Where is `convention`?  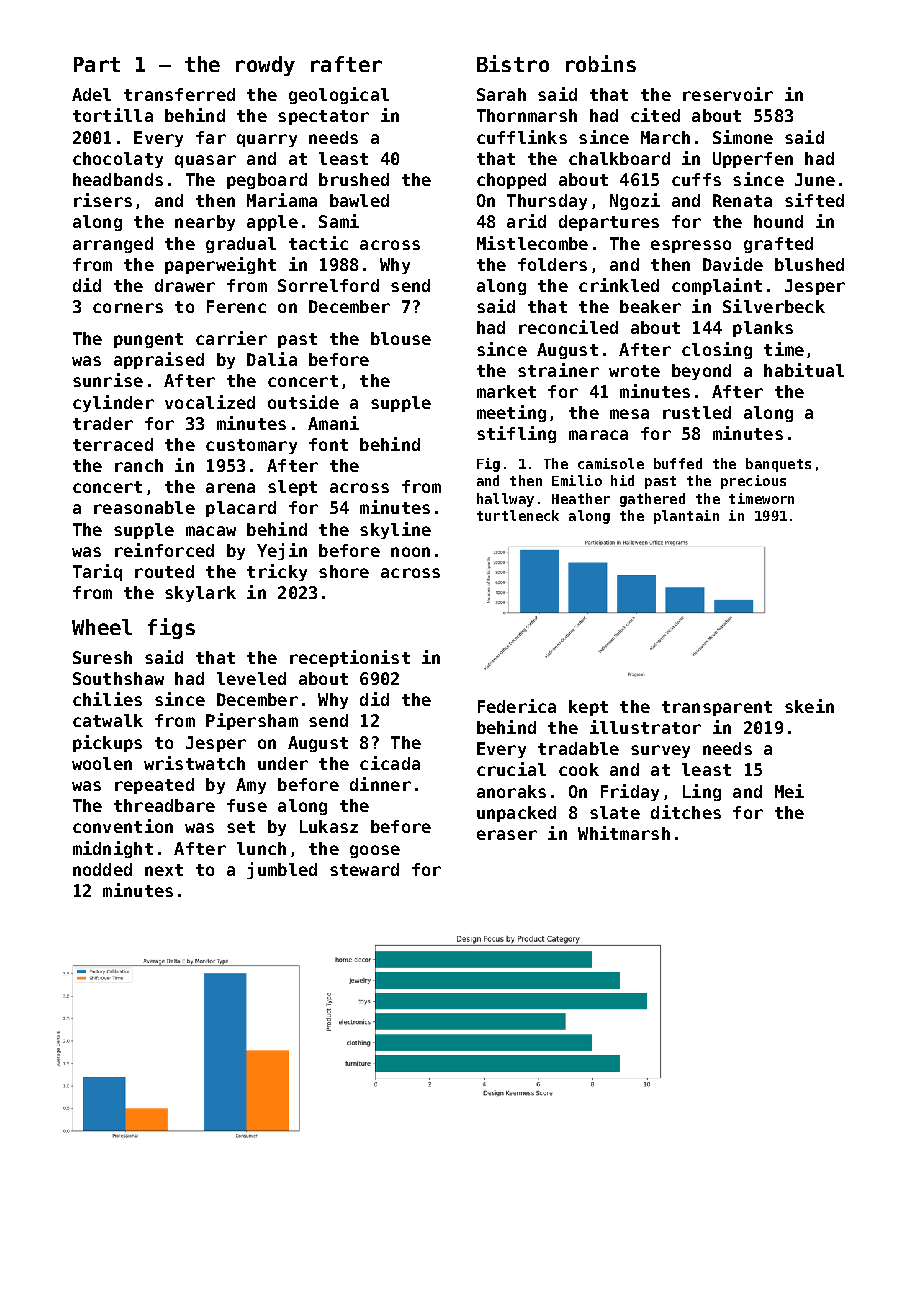 convention is located at coordinates (123, 826).
